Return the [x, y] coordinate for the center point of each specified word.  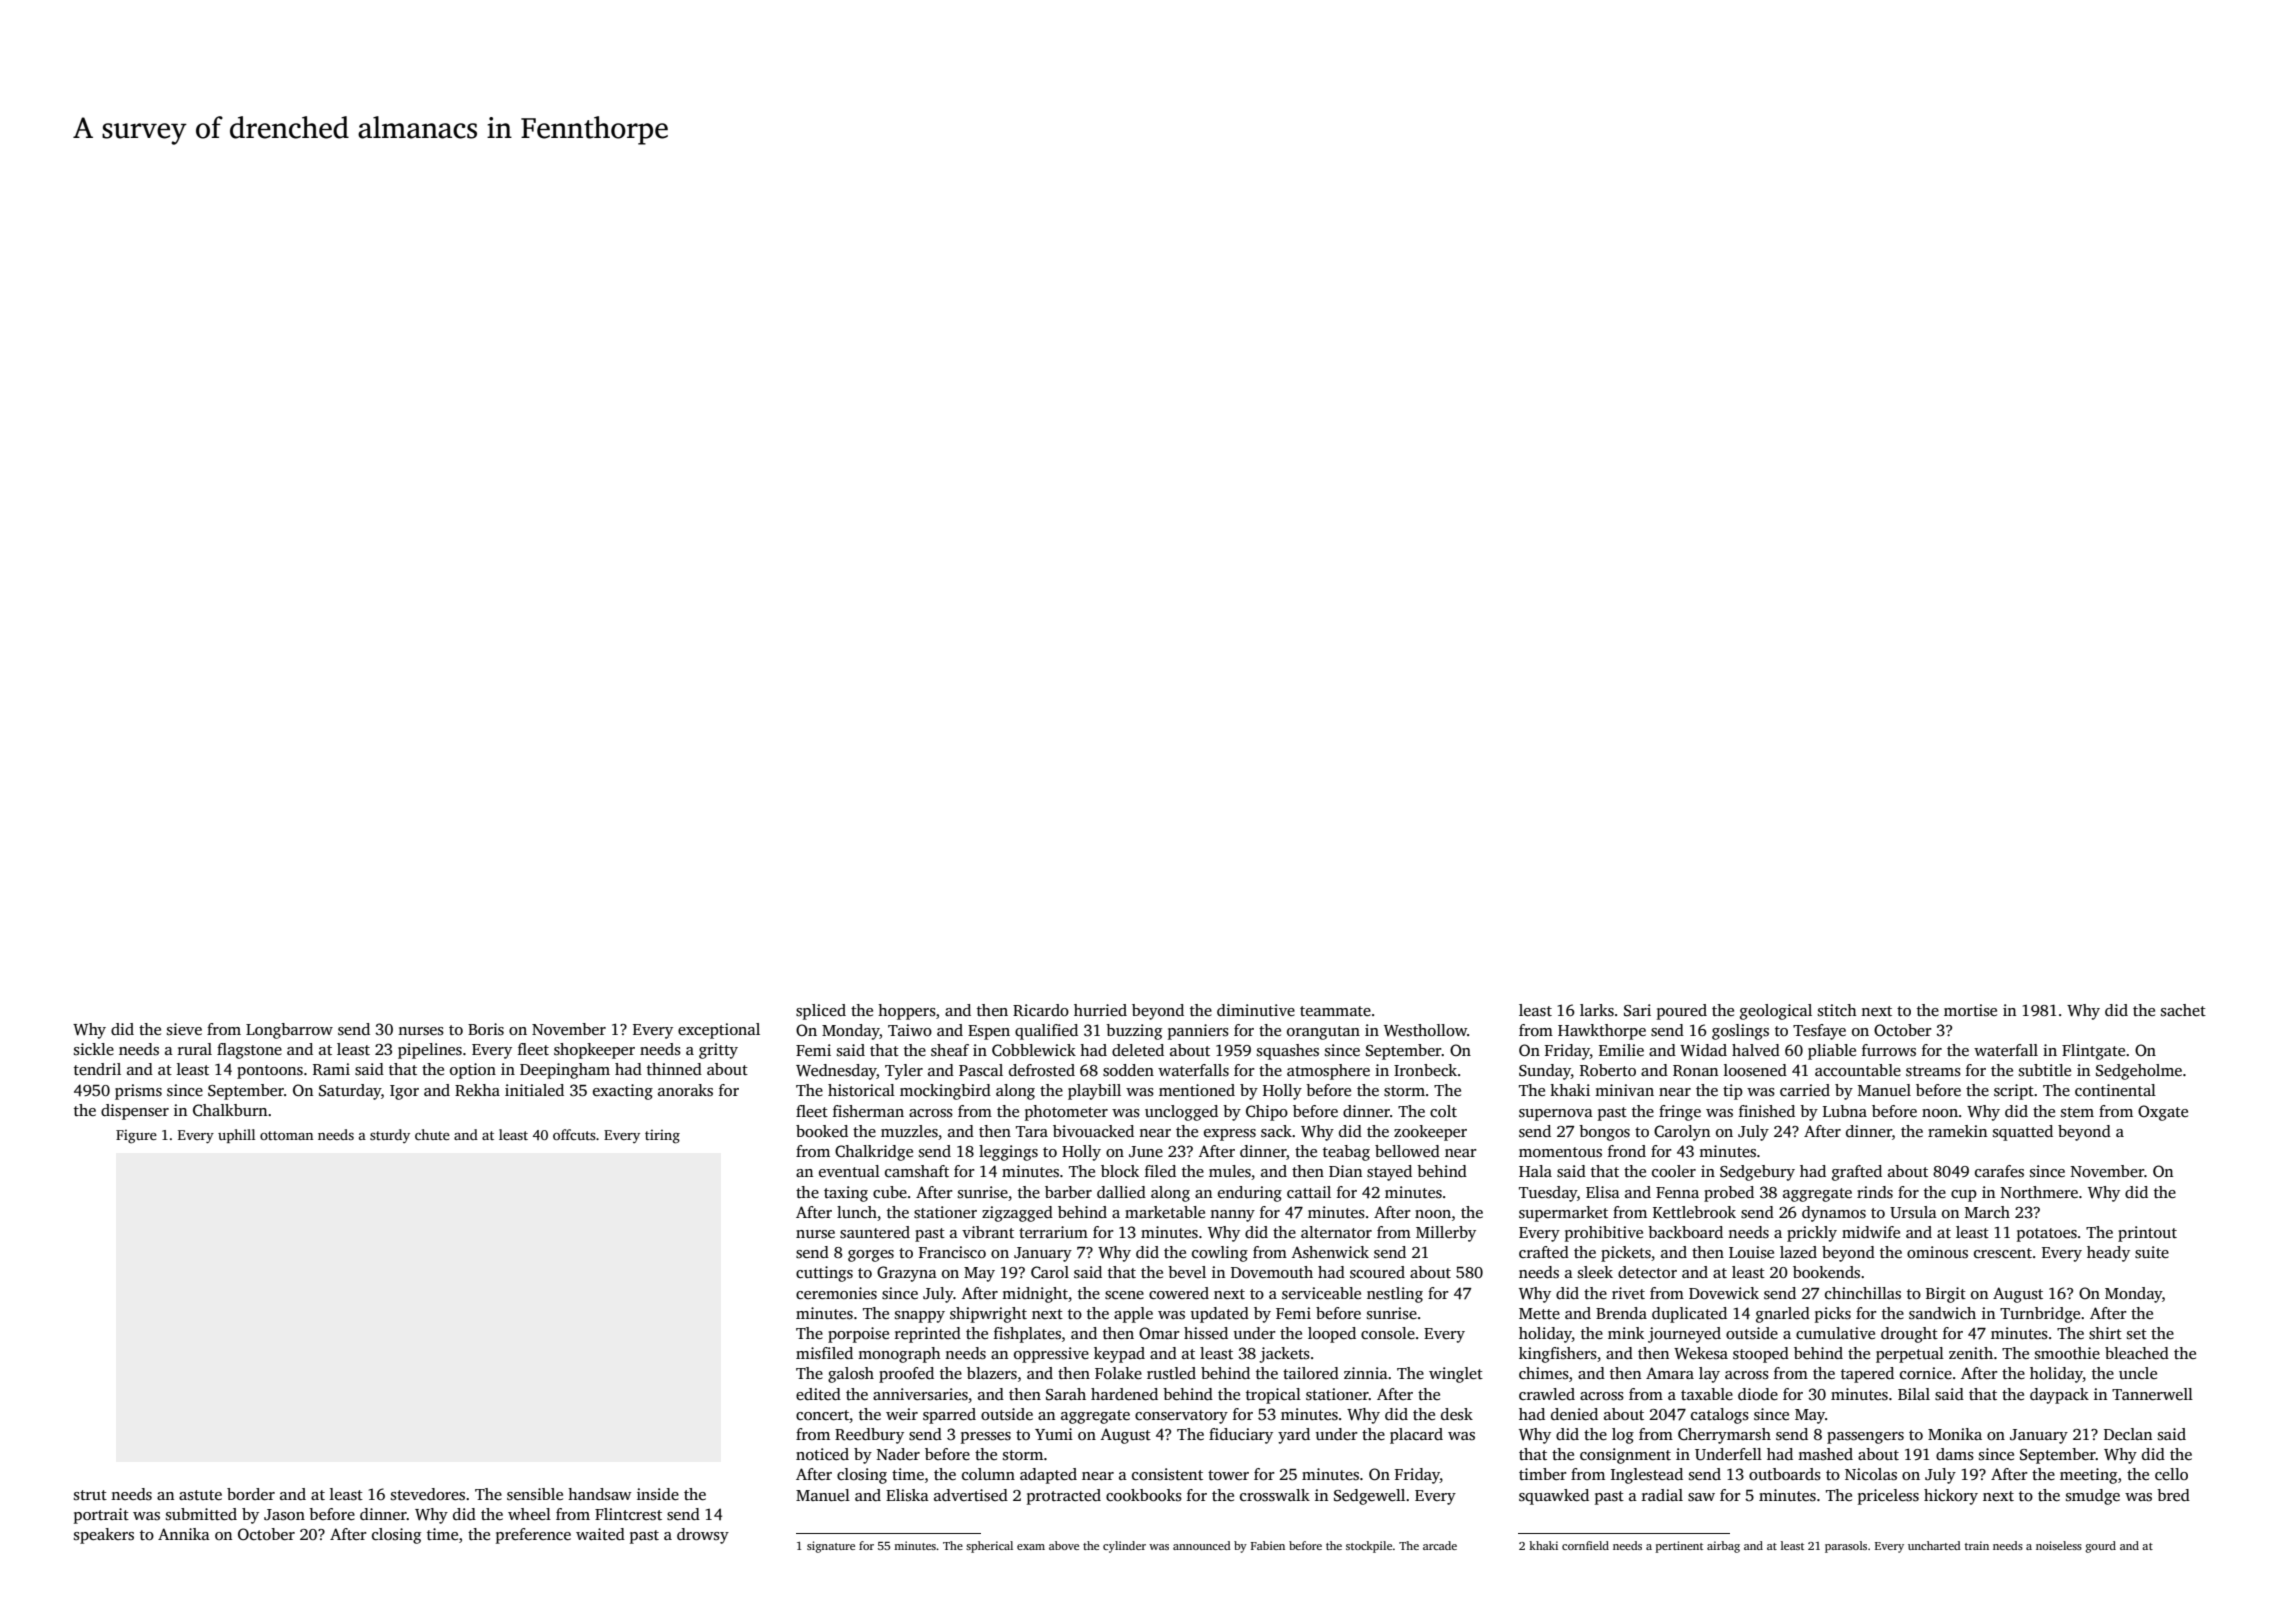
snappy [920, 1317]
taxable [1707, 1394]
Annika [184, 1534]
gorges [871, 1256]
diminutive [1256, 1010]
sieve [184, 1029]
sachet [2183, 1010]
